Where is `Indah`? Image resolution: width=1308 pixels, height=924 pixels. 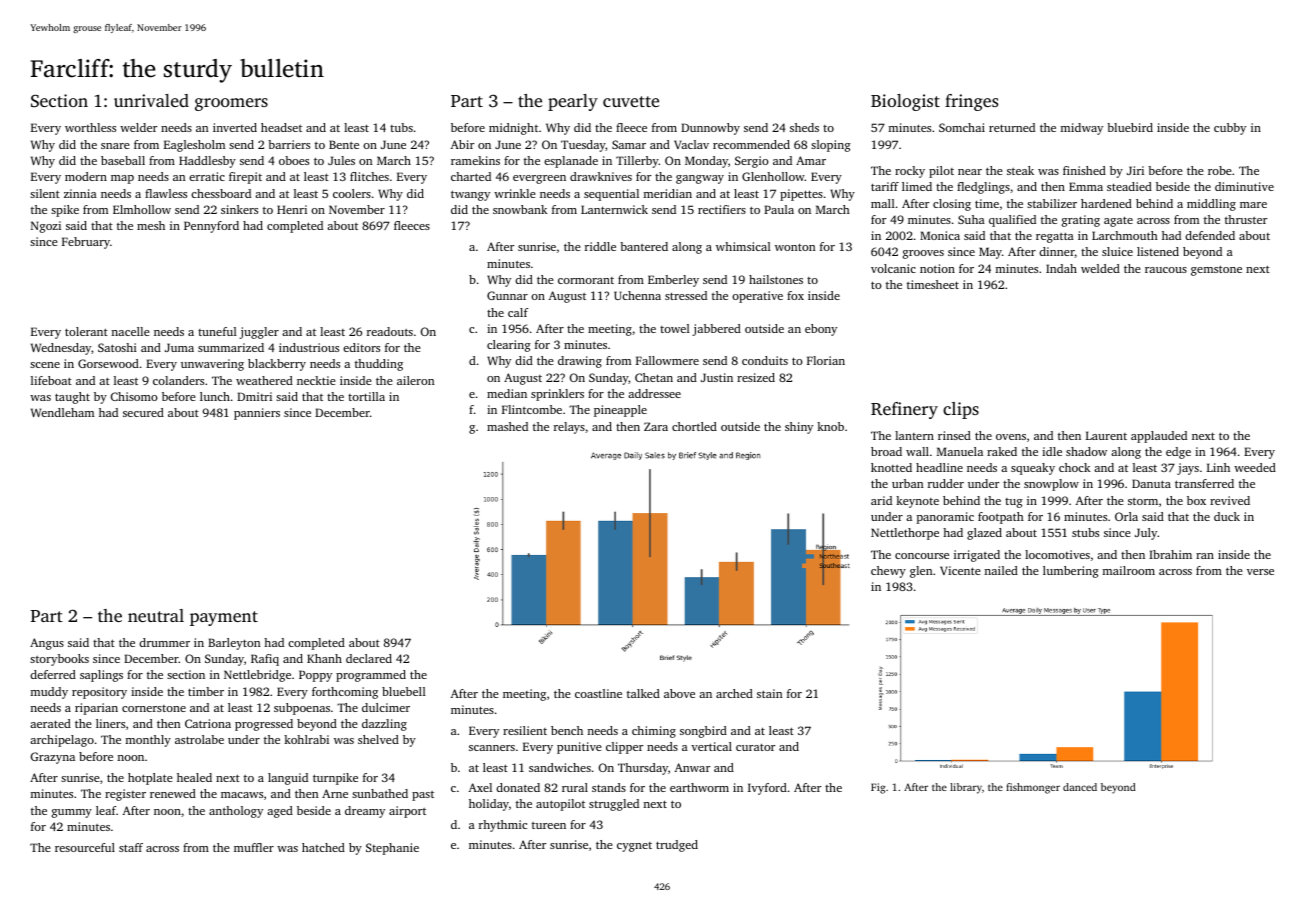
Indah is located at coordinates (1061, 268).
